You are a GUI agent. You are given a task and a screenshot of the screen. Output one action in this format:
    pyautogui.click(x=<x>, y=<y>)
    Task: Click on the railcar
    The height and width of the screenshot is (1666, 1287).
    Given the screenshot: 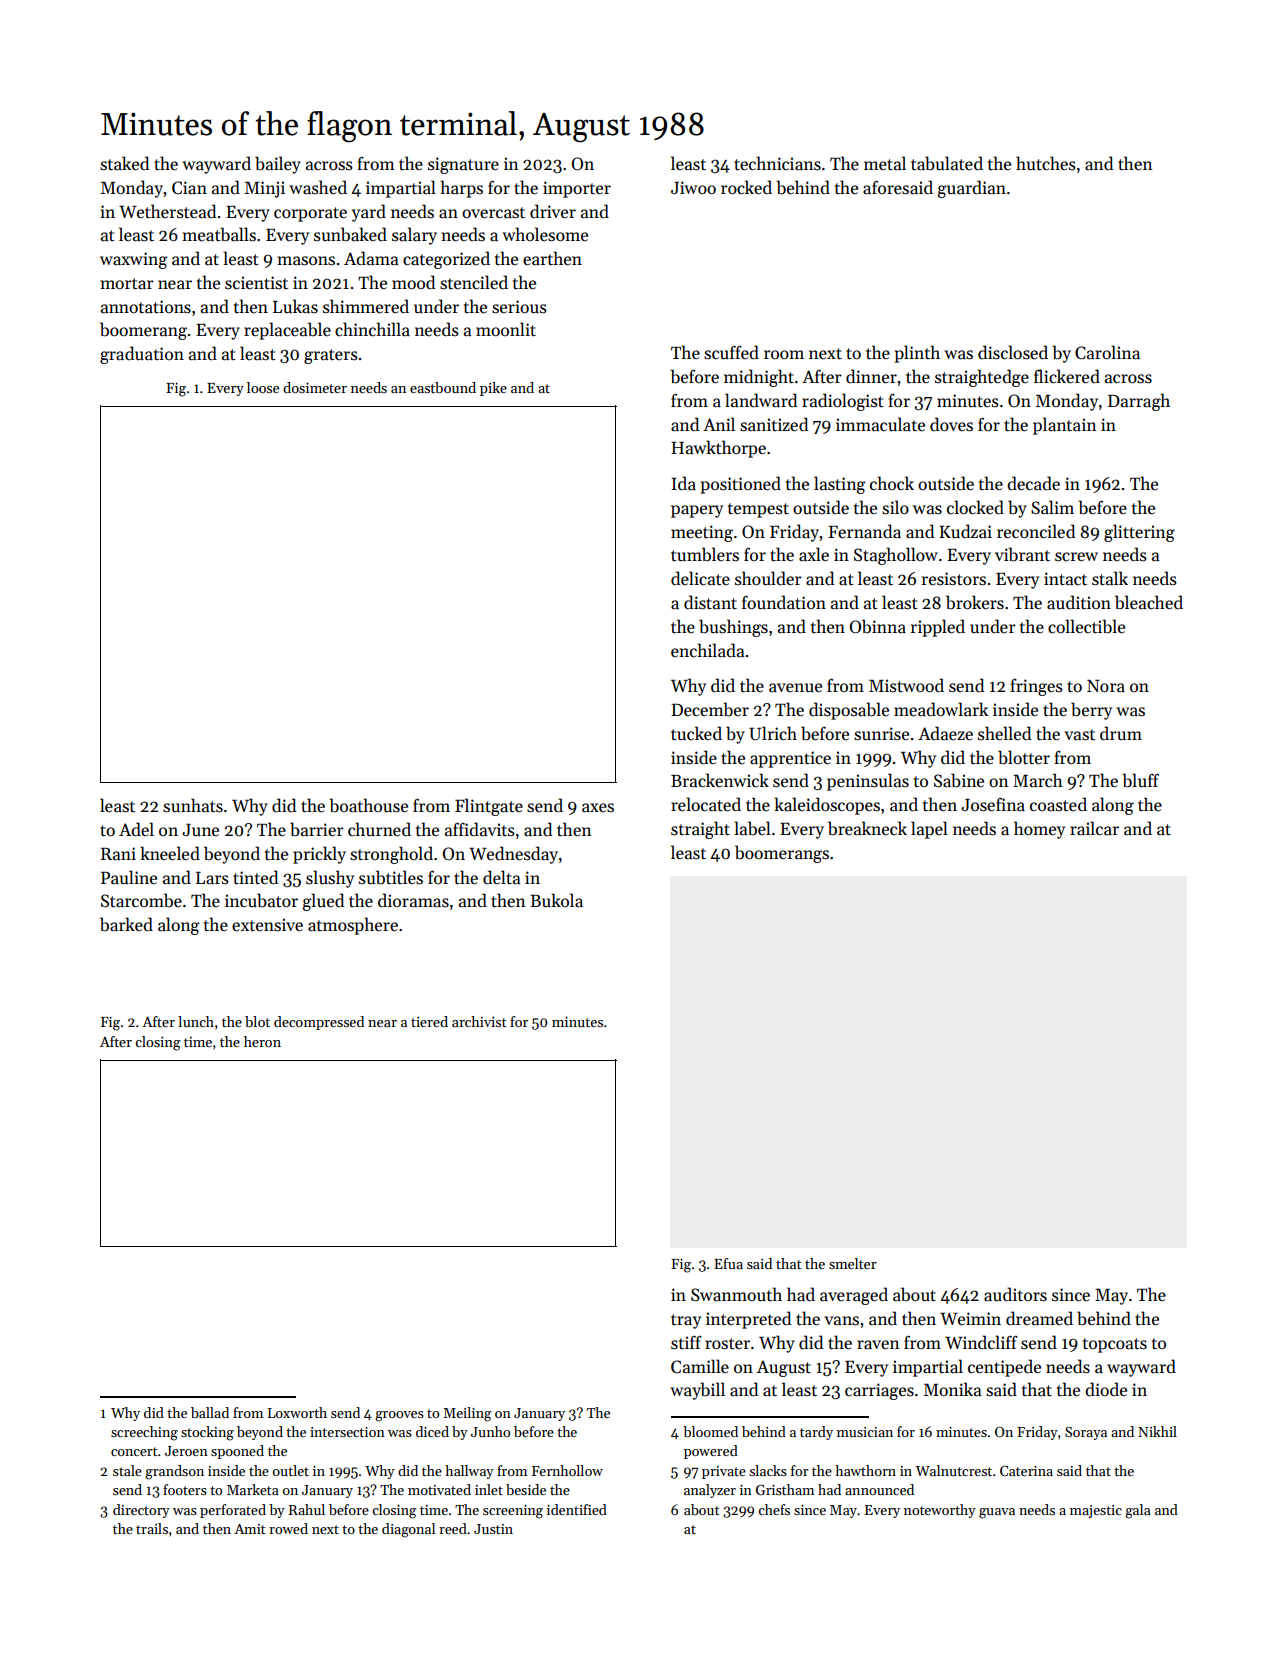 What is the action you would take?
    pyautogui.click(x=1094, y=828)
